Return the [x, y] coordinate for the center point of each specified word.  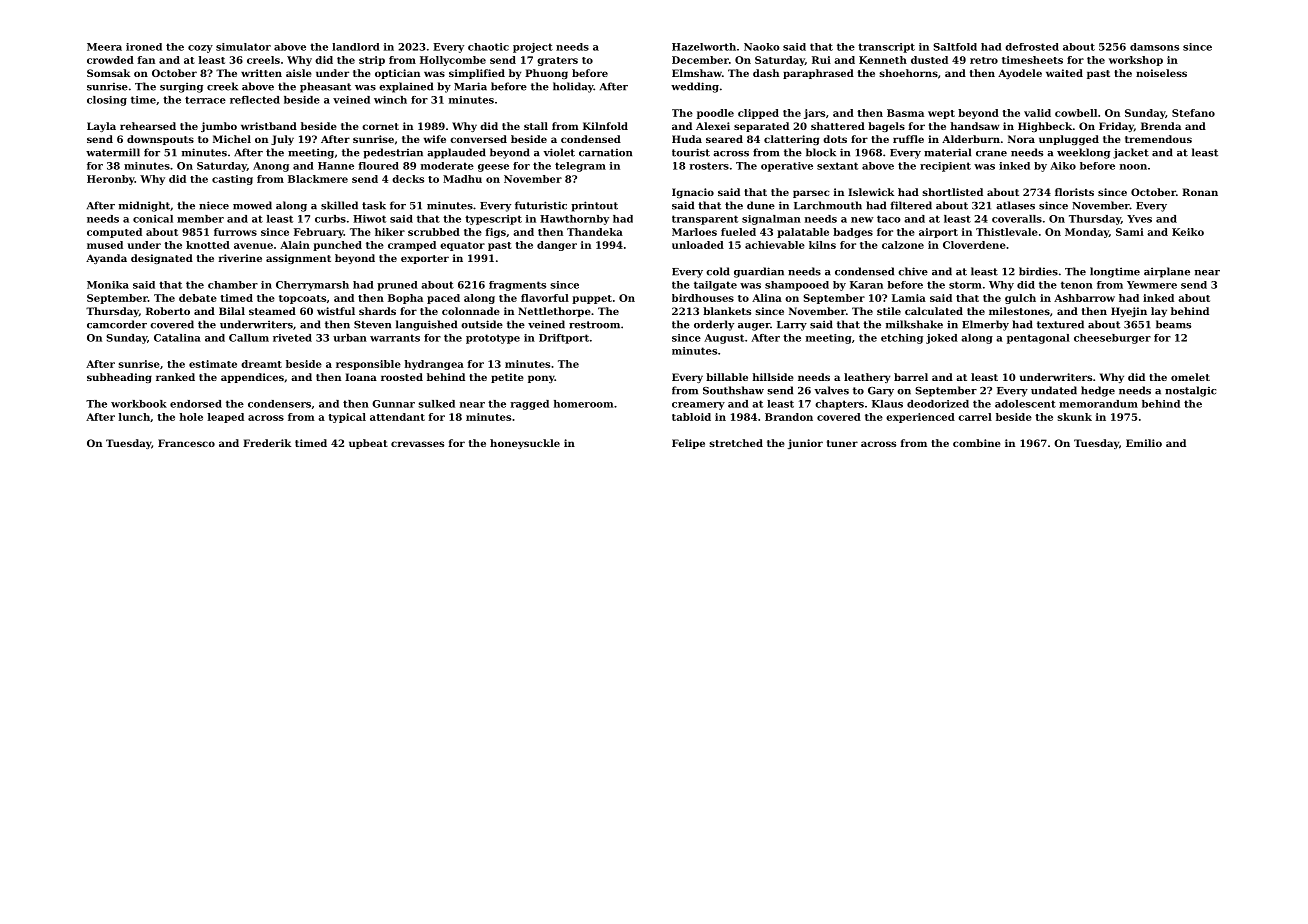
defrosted [1032, 47]
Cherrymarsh [312, 286]
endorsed [196, 404]
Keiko [1188, 232]
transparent [705, 220]
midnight [144, 206]
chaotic [488, 47]
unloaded [698, 245]
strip [372, 61]
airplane [1167, 272]
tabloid [691, 417]
